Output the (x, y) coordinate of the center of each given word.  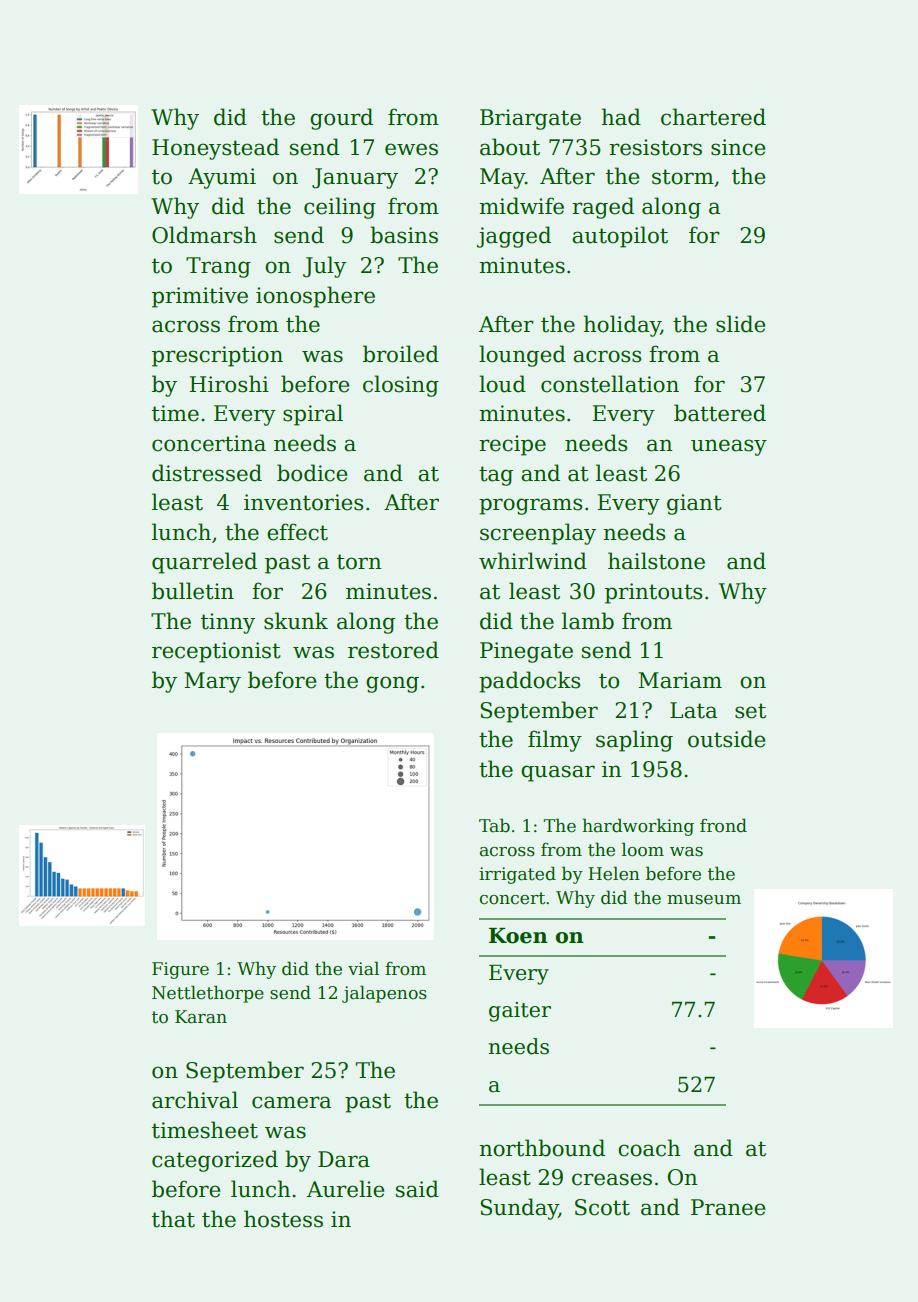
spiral (313, 415)
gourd (341, 119)
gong (392, 684)
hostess (283, 1219)
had (621, 117)
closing (401, 386)
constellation (610, 384)
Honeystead (215, 149)
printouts (653, 593)
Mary (212, 682)
